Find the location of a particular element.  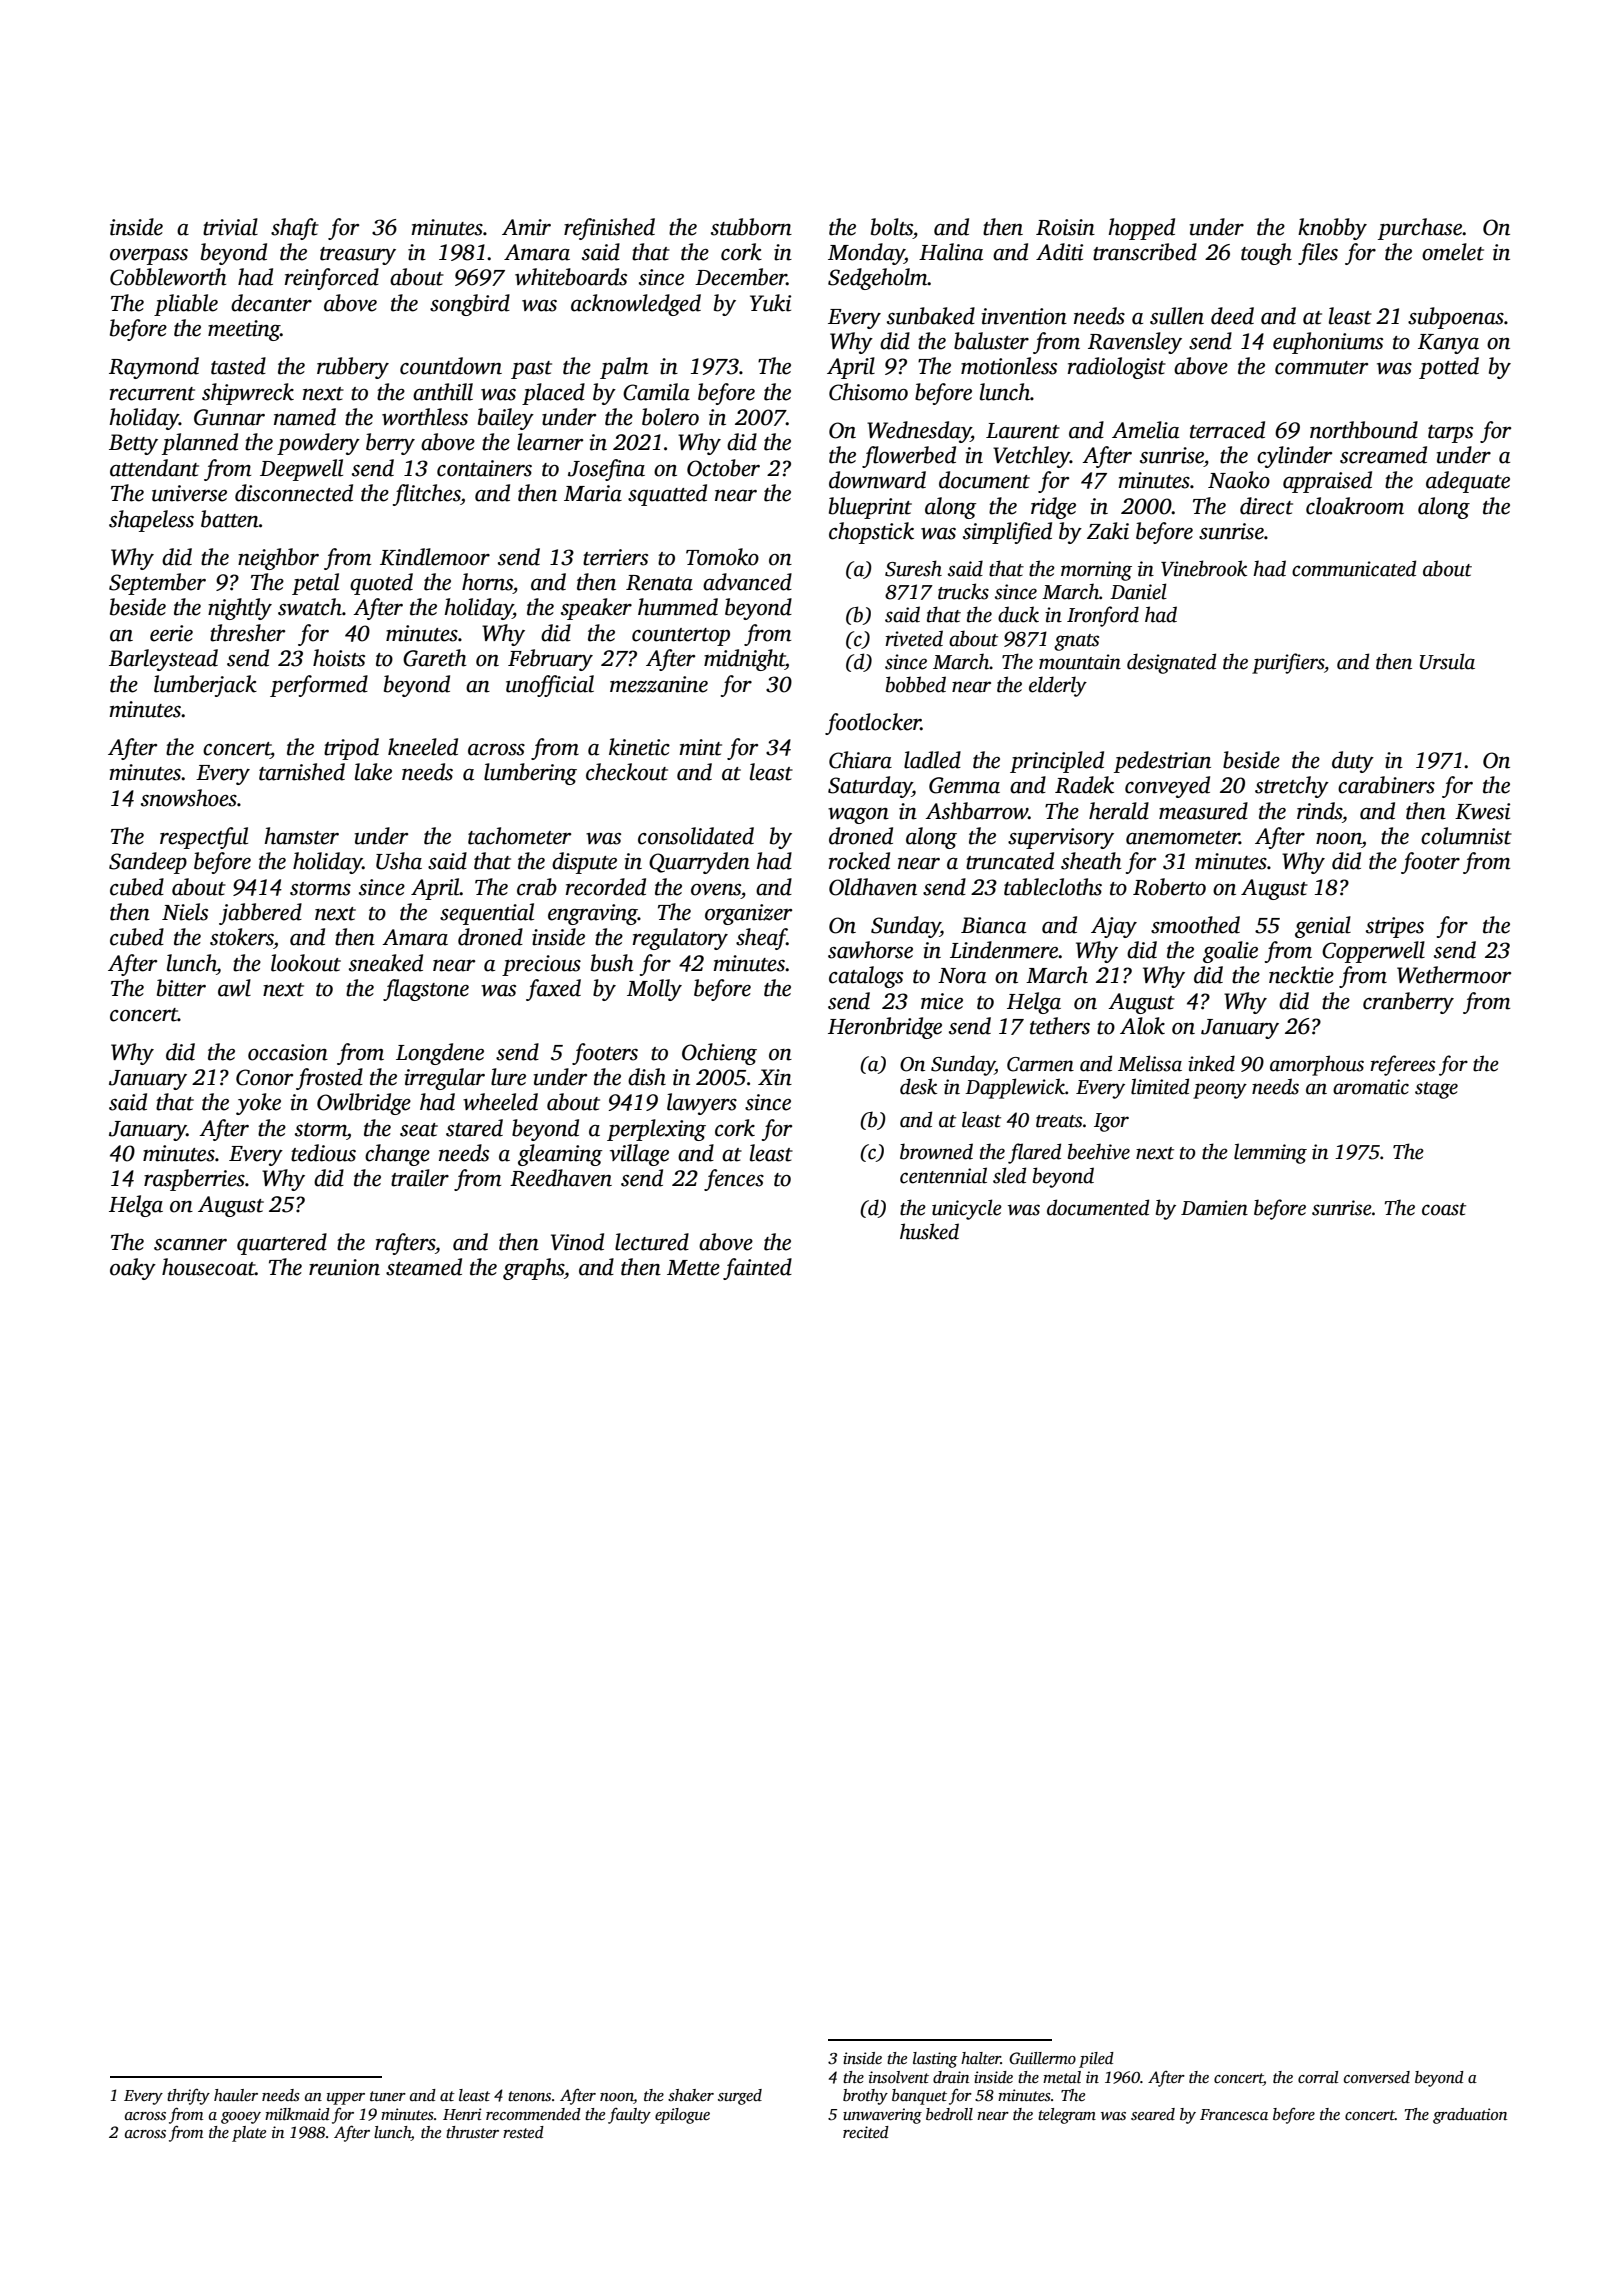

conversed is located at coordinates (1377, 2077).
